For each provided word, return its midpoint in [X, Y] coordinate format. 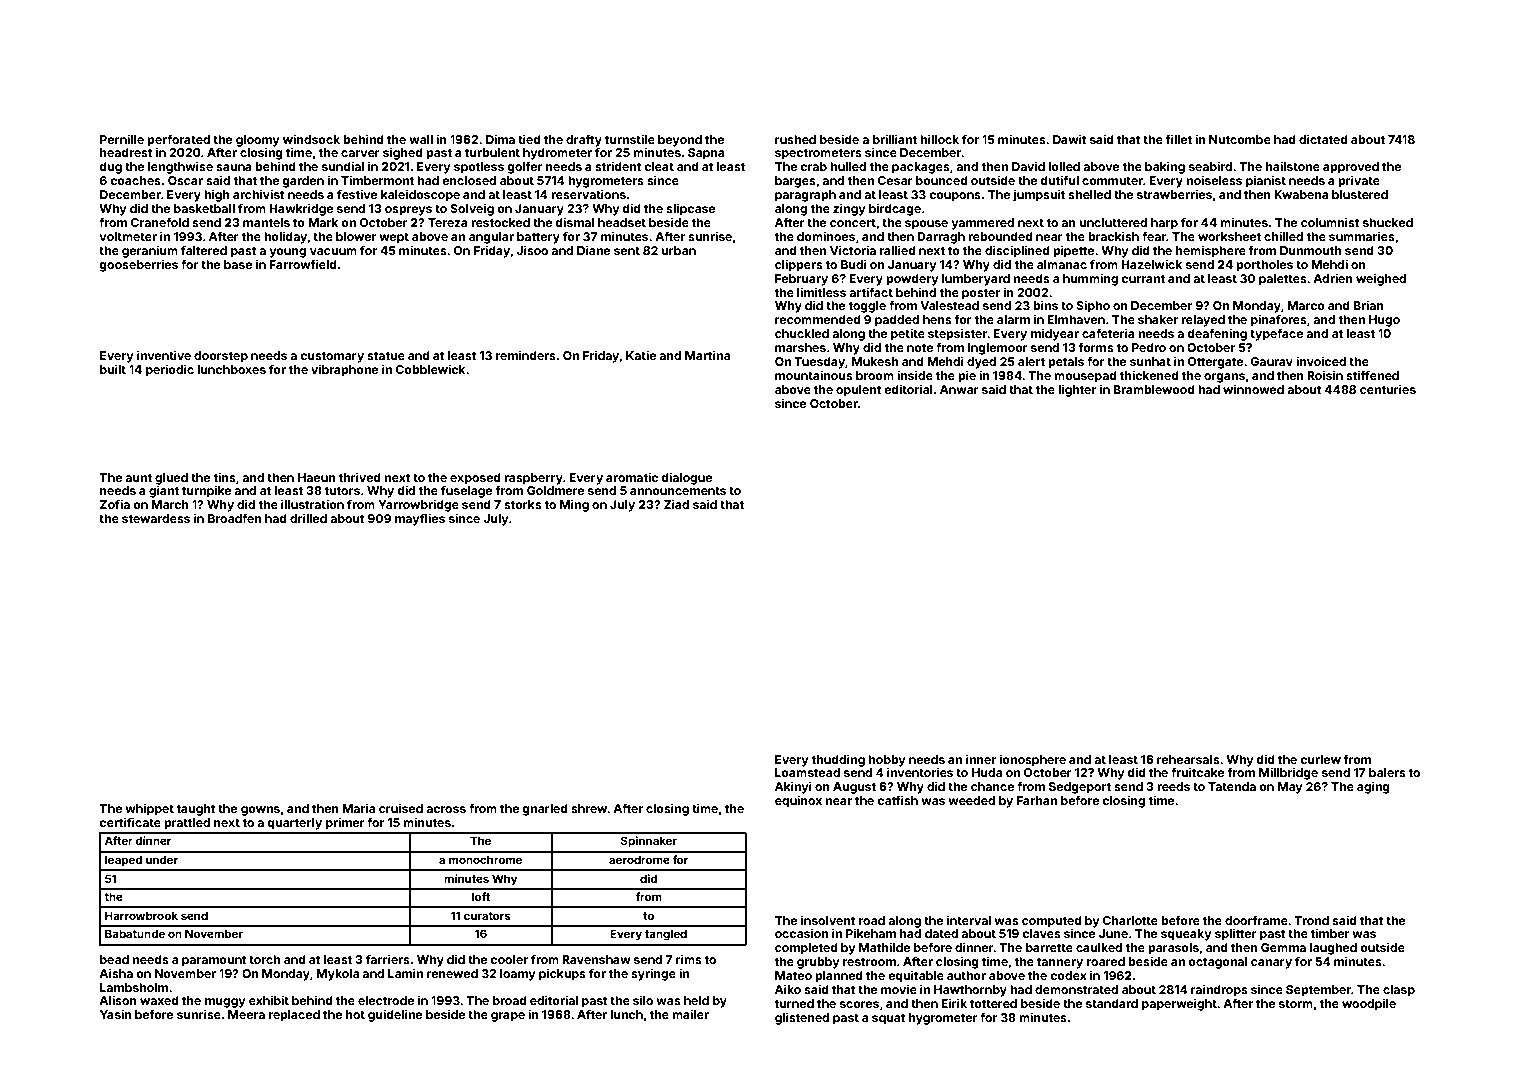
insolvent [828, 920]
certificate [130, 822]
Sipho [1093, 306]
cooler [509, 959]
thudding [838, 760]
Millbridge [1288, 773]
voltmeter [128, 236]
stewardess [156, 518]
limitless [821, 292]
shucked [1388, 222]
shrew [589, 808]
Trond [1311, 920]
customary [332, 357]
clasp [1399, 991]
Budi [854, 264]
